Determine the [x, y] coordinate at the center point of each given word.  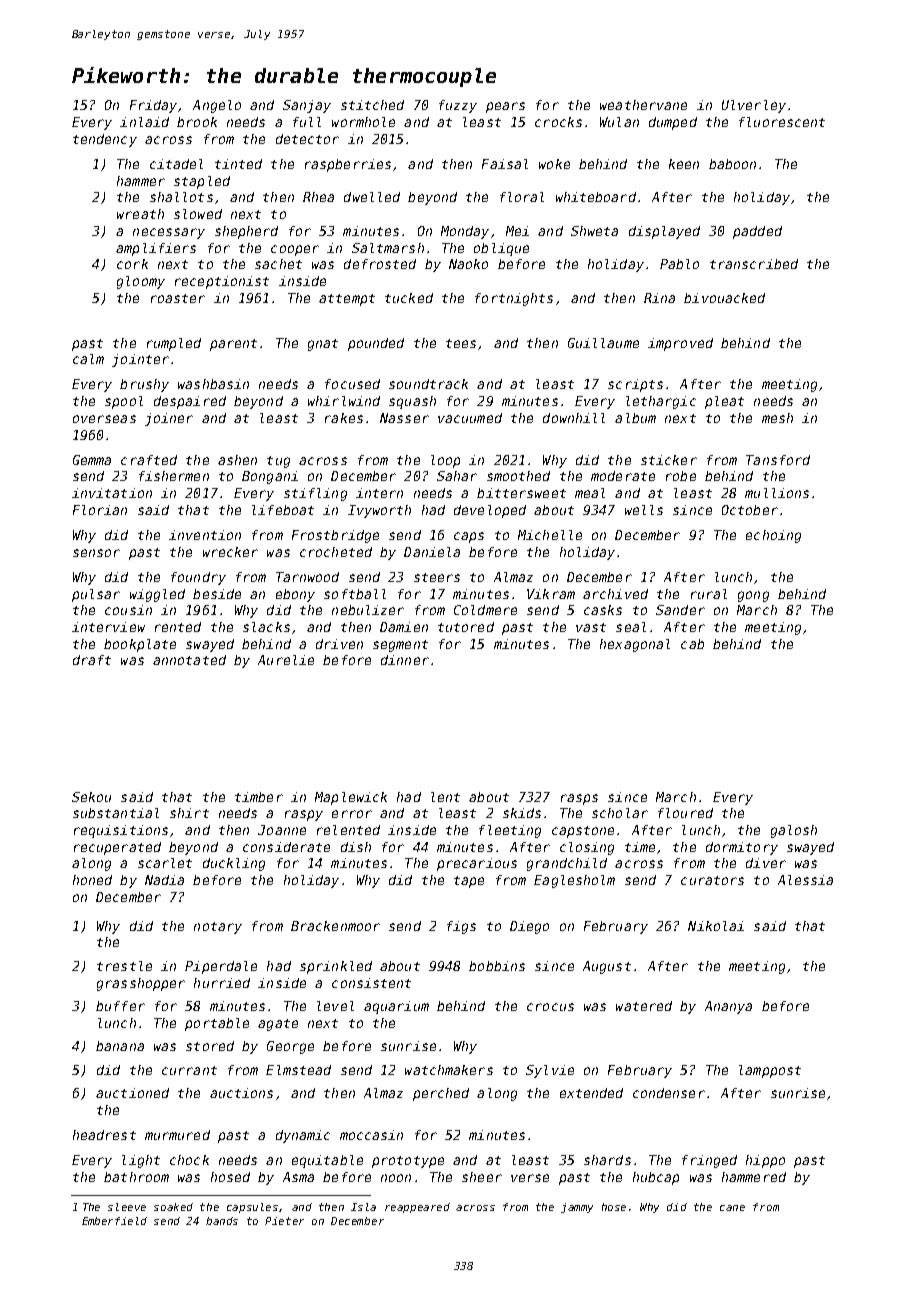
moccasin [371, 1135]
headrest [104, 1135]
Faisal [505, 164]
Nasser [404, 418]
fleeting [510, 831]
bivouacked [724, 298]
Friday [153, 106]
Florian [100, 510]
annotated [189, 660]
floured [685, 813]
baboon [732, 164]
